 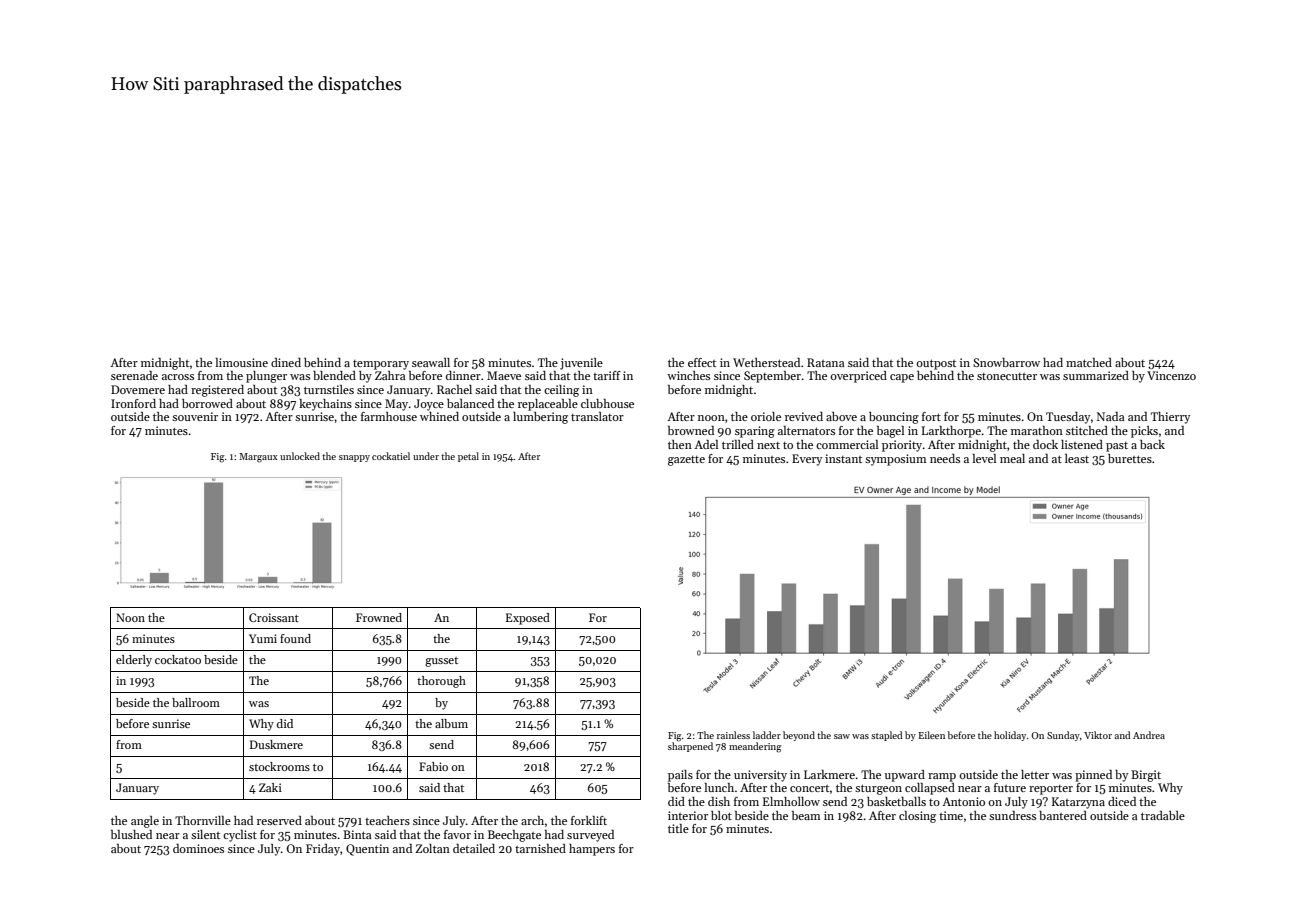 What do you see at coordinates (917, 817) in the screenshot?
I see `closing` at bounding box center [917, 817].
